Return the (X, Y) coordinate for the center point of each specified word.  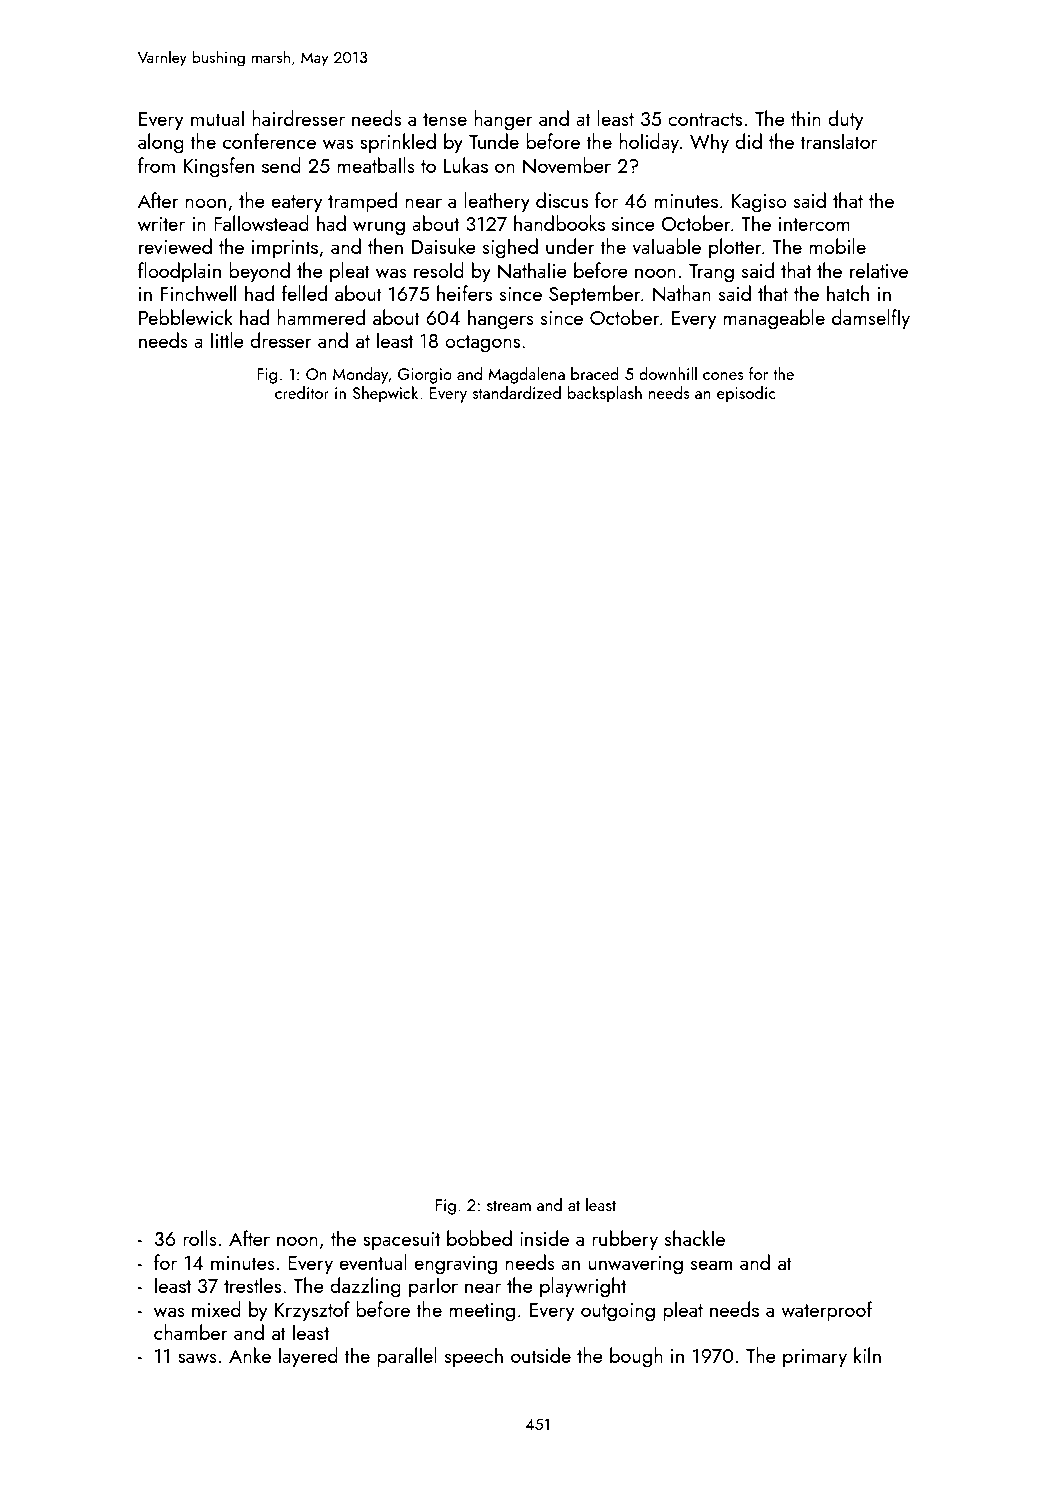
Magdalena (526, 375)
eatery (296, 204)
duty (845, 120)
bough (636, 1357)
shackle (695, 1238)
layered (308, 1357)
